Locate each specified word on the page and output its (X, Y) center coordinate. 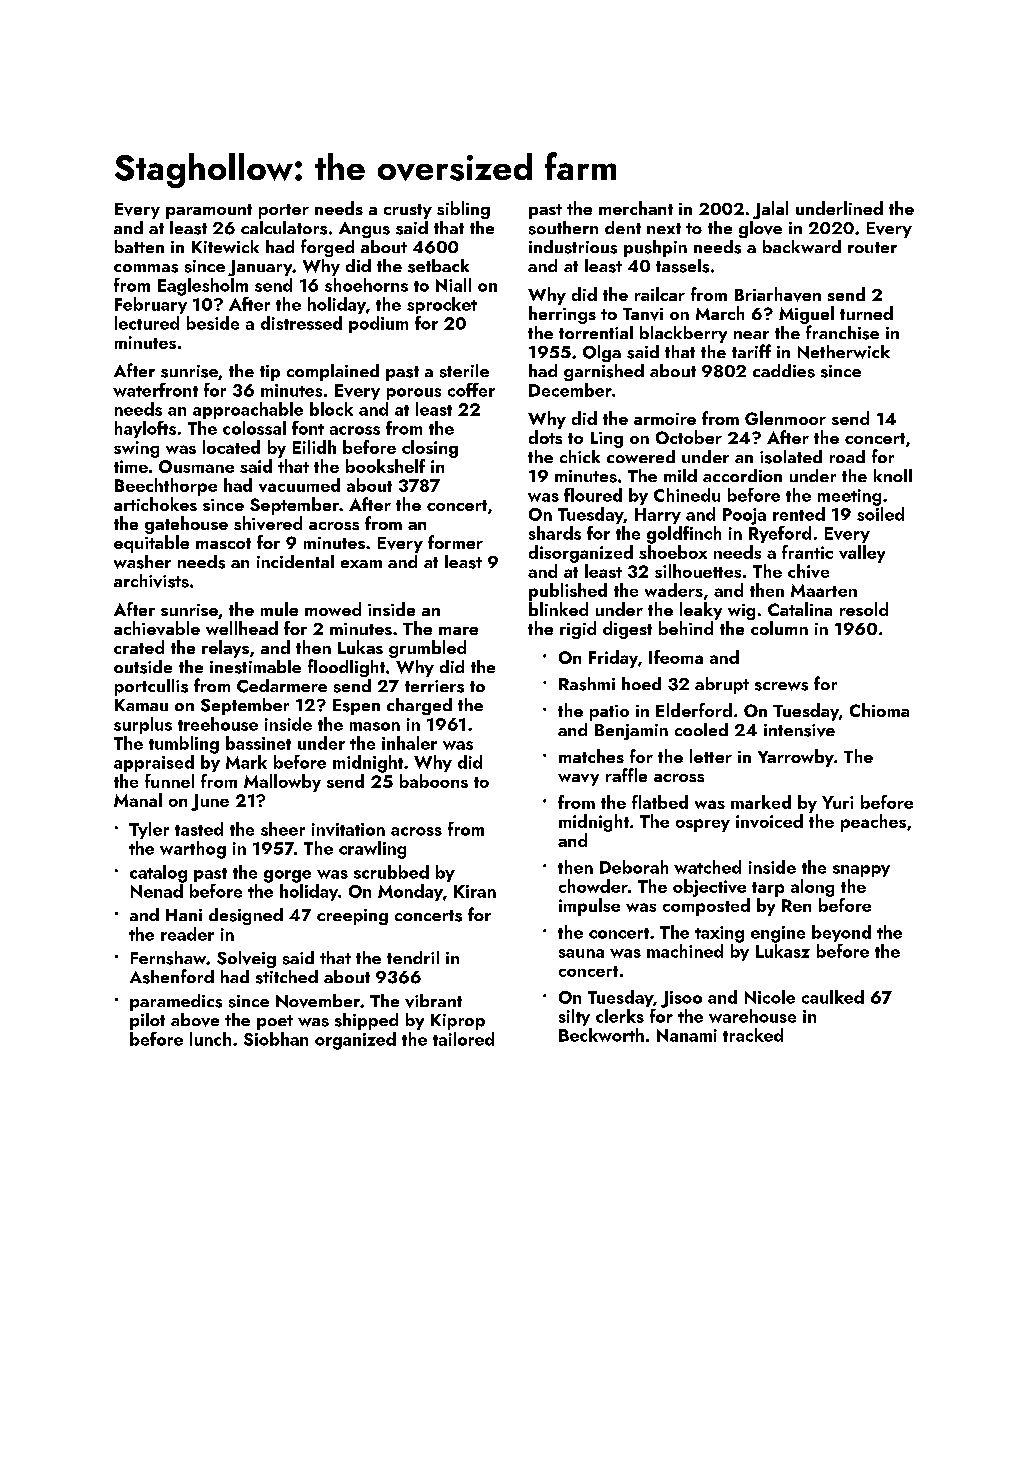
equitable (151, 544)
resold (864, 609)
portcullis (151, 687)
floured (593, 495)
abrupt (722, 685)
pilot (147, 1021)
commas (146, 268)
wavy (578, 780)
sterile (464, 371)
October (689, 437)
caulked (833, 997)
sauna (581, 953)
